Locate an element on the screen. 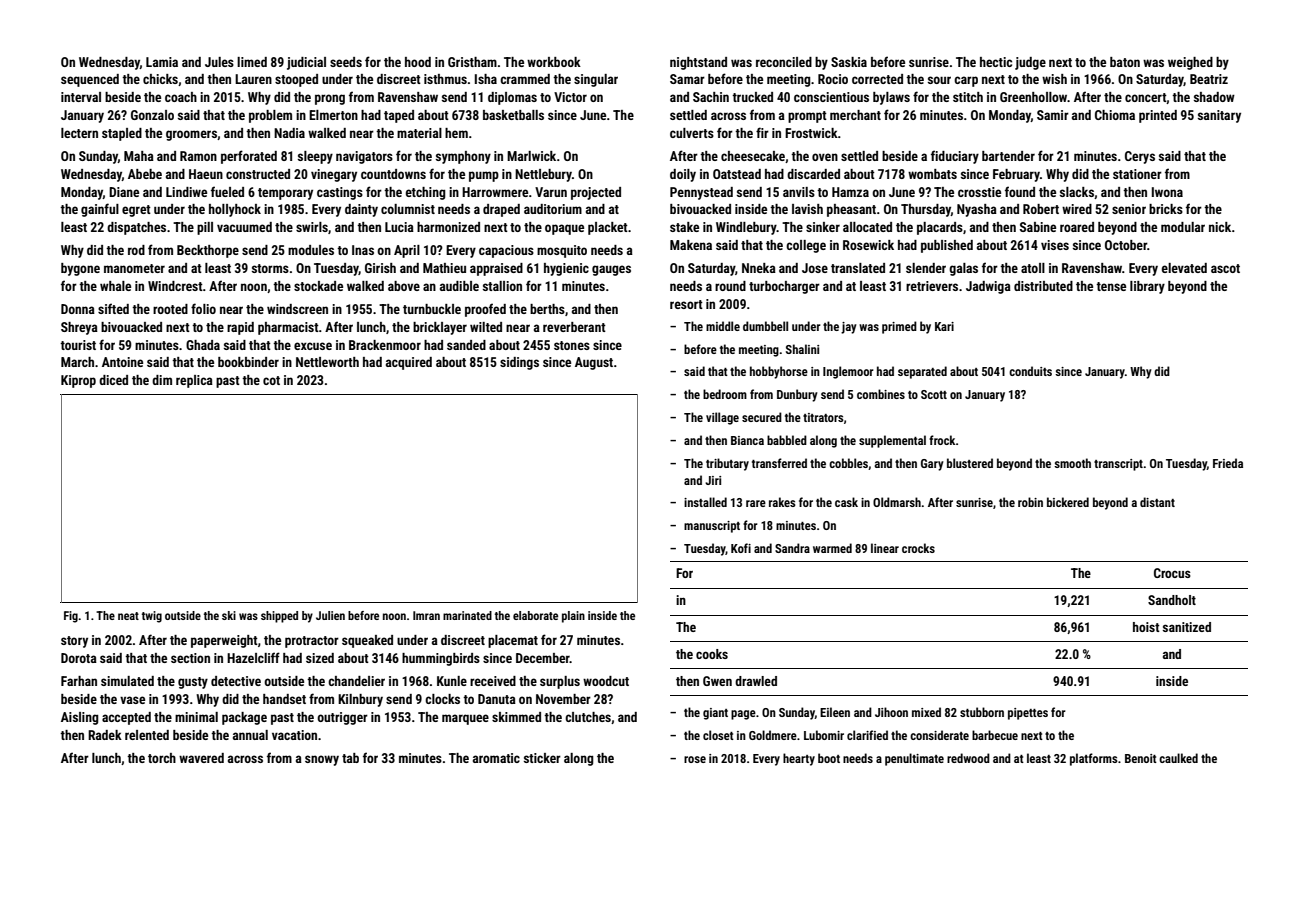 This screenshot has width=1308, height=924. shipped is located at coordinates (279, 617).
